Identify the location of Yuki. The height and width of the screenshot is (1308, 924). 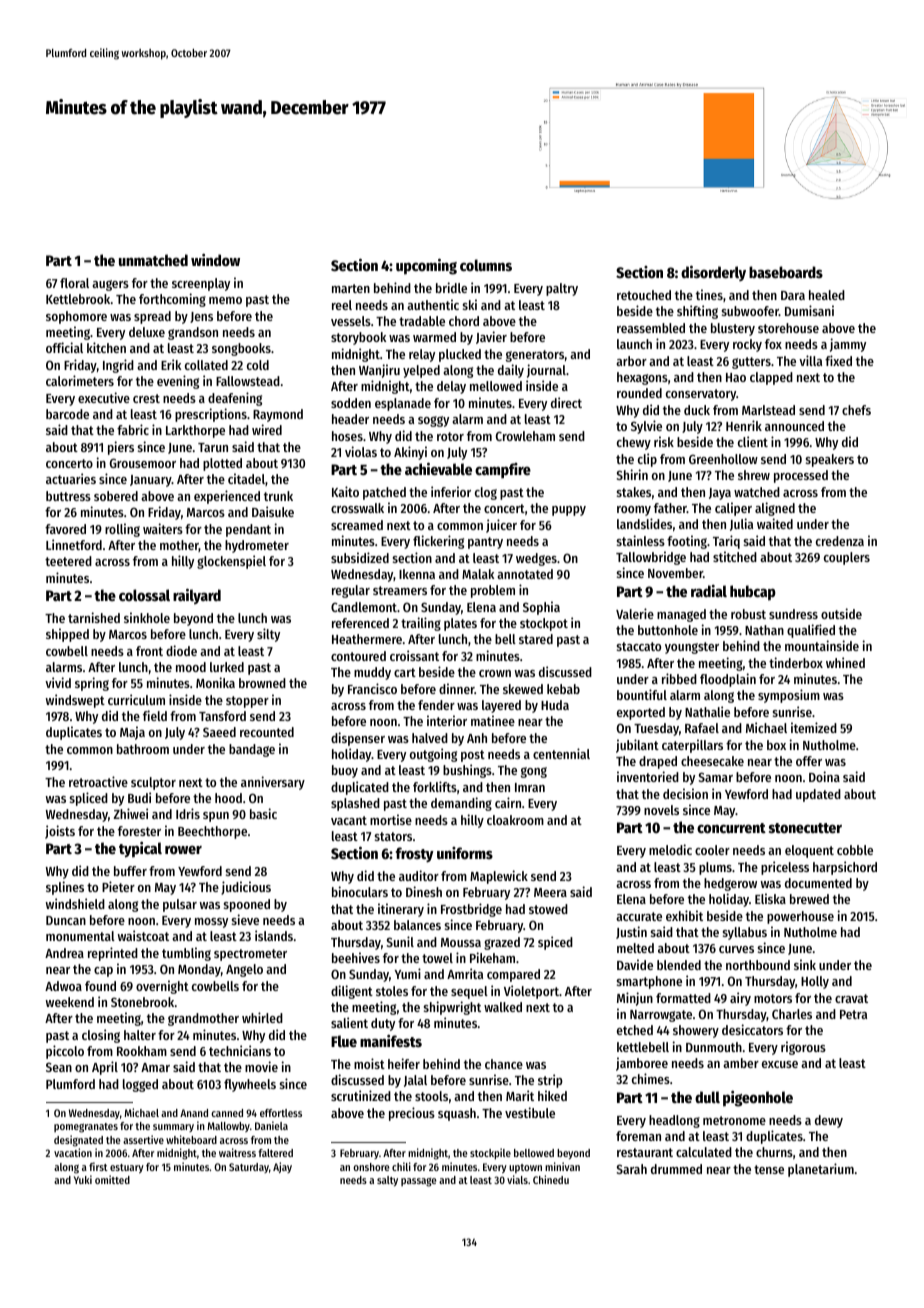
(83, 1179).
